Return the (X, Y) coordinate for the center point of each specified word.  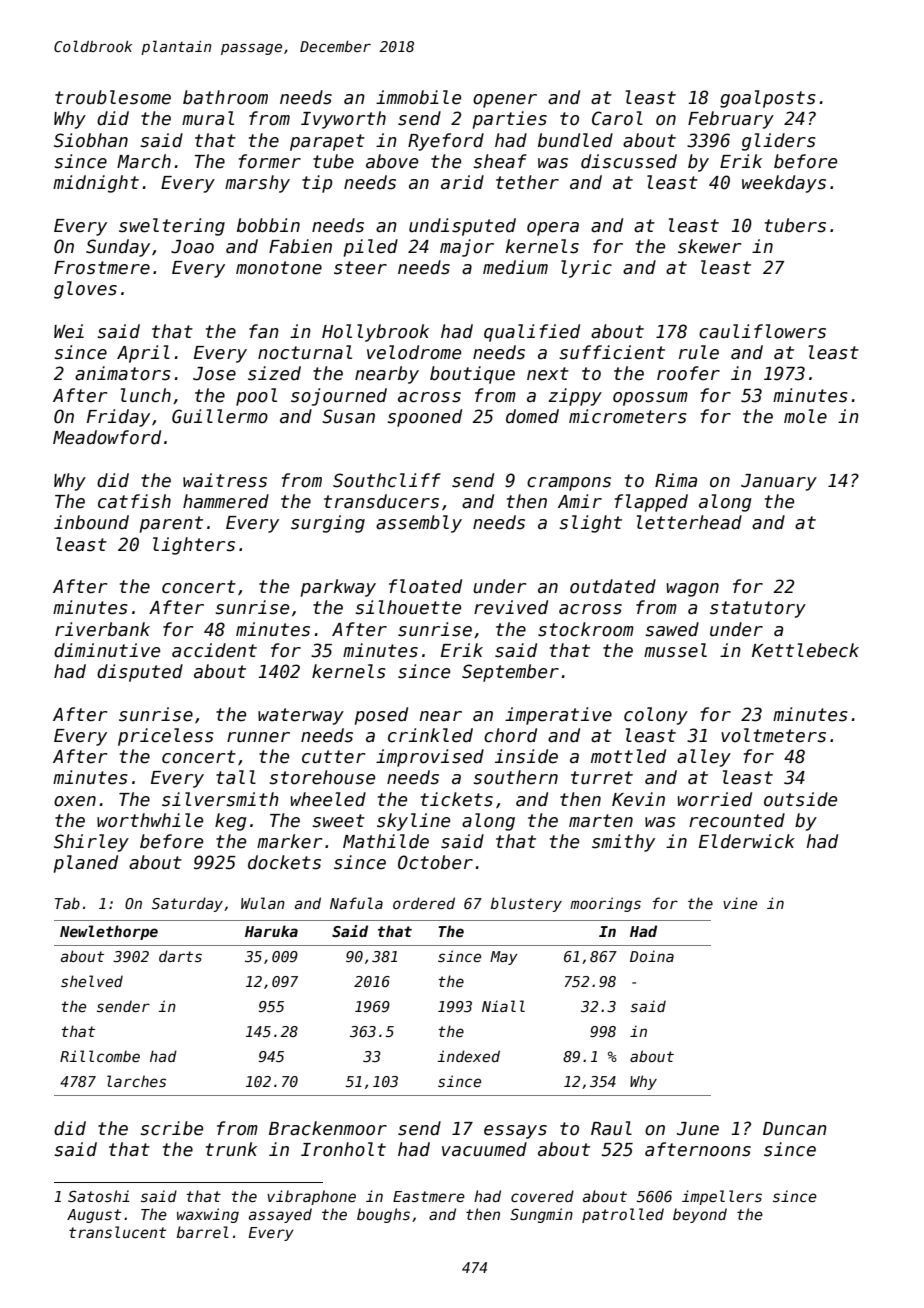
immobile (418, 97)
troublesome (113, 97)
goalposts (768, 99)
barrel (203, 1232)
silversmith (220, 799)
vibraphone (311, 1197)
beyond (700, 1215)
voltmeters (773, 735)
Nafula (356, 903)
